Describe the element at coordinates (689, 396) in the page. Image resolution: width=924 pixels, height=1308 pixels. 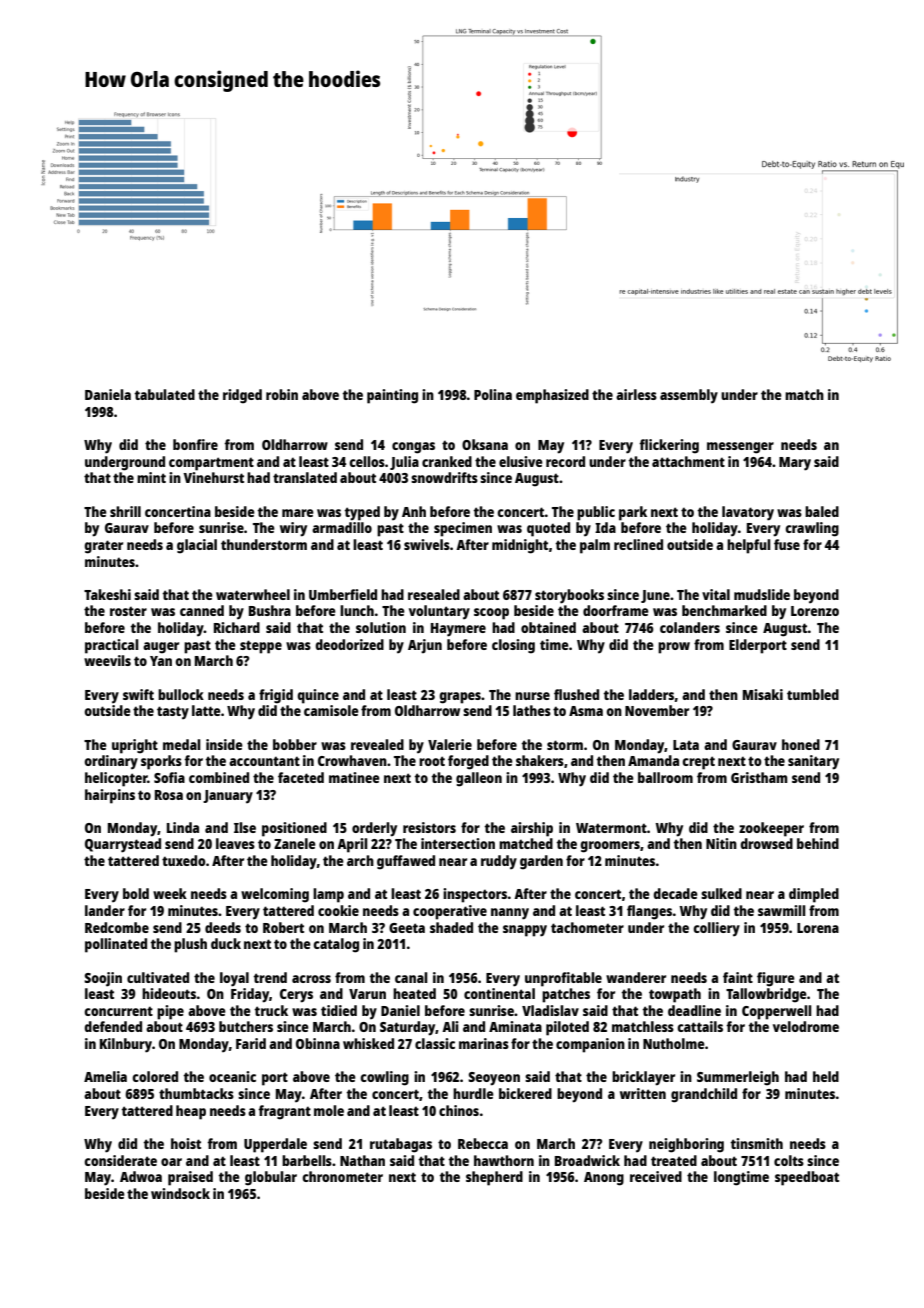
I see `assembly` at that location.
